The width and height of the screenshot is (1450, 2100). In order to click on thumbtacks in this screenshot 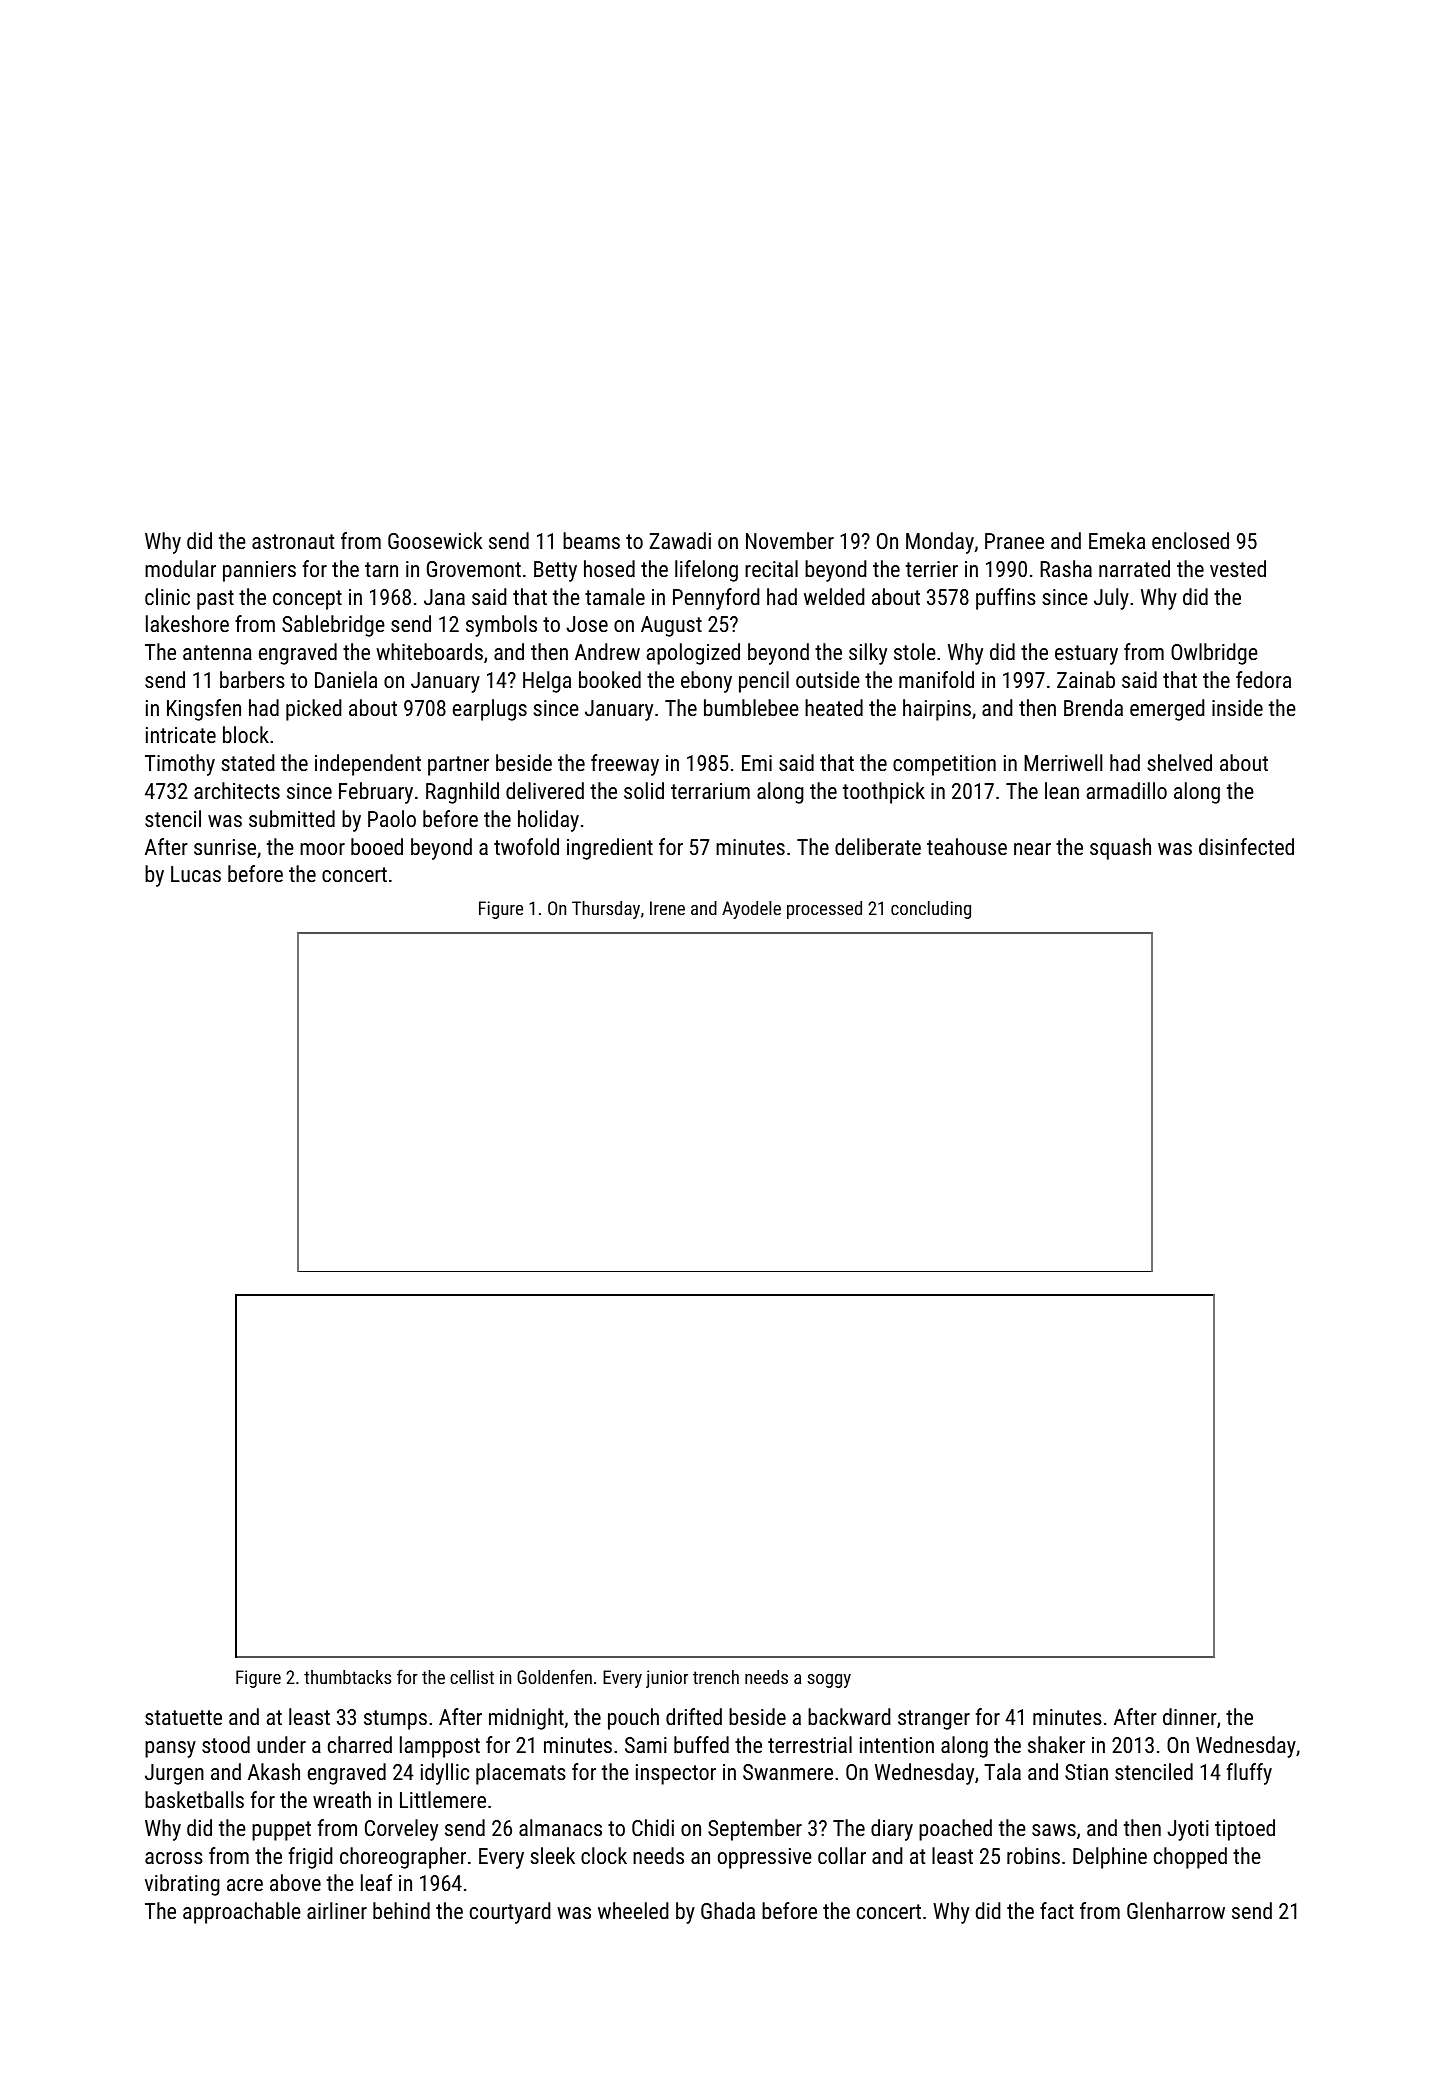, I will do `click(347, 1677)`.
